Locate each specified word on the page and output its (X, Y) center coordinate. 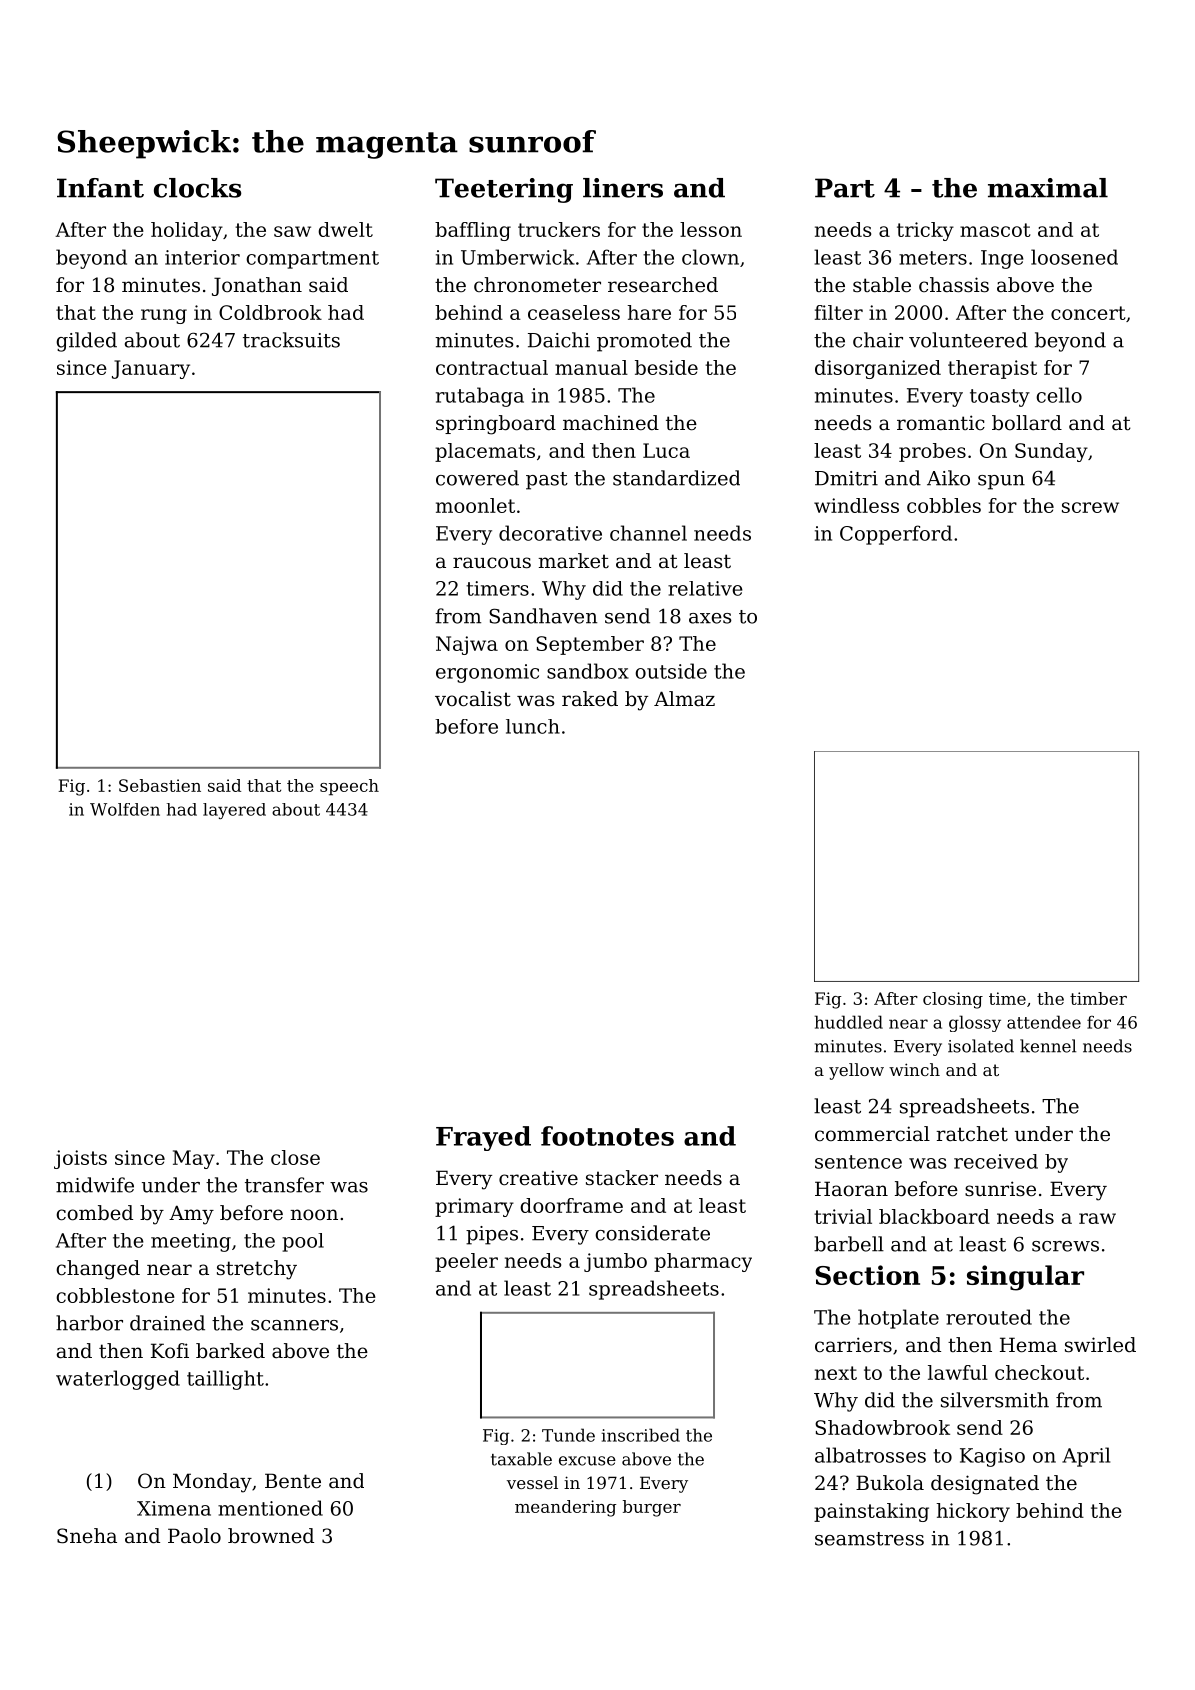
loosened (1074, 257)
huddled (849, 1022)
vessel (532, 1482)
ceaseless (574, 312)
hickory (973, 1512)
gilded (86, 342)
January (151, 369)
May (194, 1159)
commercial (872, 1134)
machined (611, 423)
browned (271, 1536)
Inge (1002, 259)
